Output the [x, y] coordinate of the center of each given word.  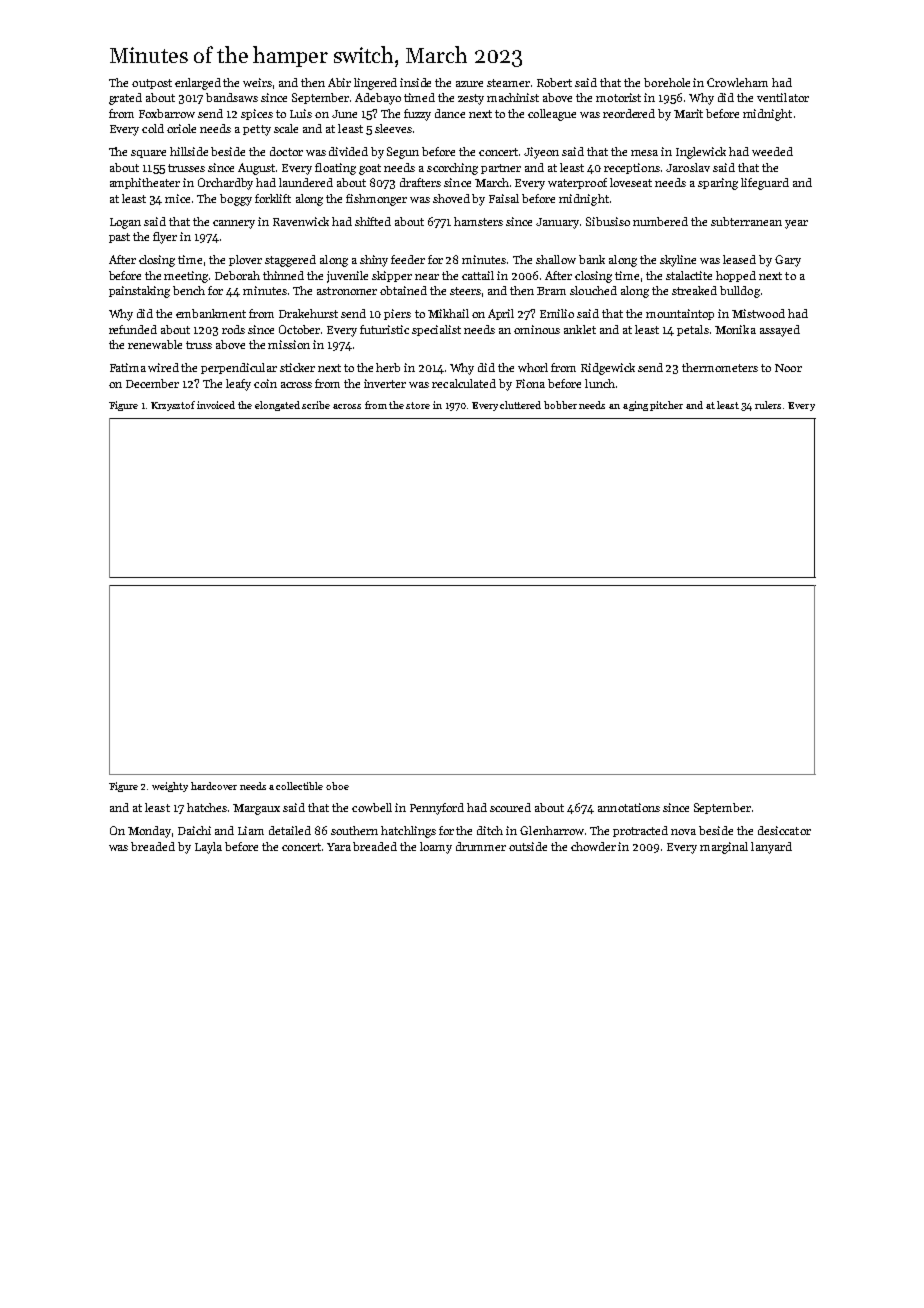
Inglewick [701, 153]
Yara [339, 847]
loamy [436, 848]
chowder [593, 846]
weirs [257, 82]
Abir [339, 82]
